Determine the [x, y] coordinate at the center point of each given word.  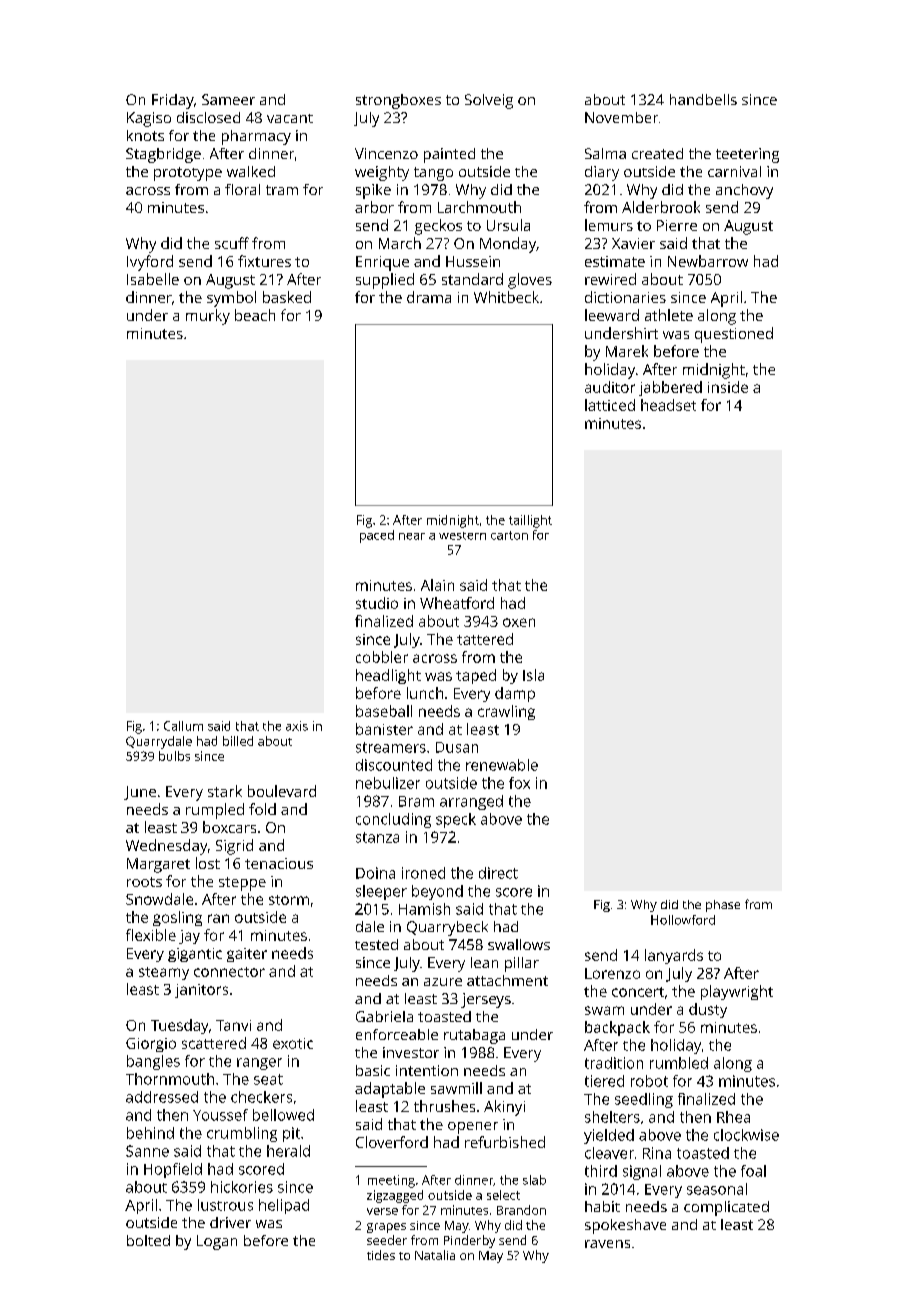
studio [377, 603]
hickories [242, 1187]
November [621, 117]
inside [728, 387]
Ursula [508, 225]
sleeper [381, 892]
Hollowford [683, 920]
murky [208, 317]
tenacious [279, 863]
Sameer [228, 99]
